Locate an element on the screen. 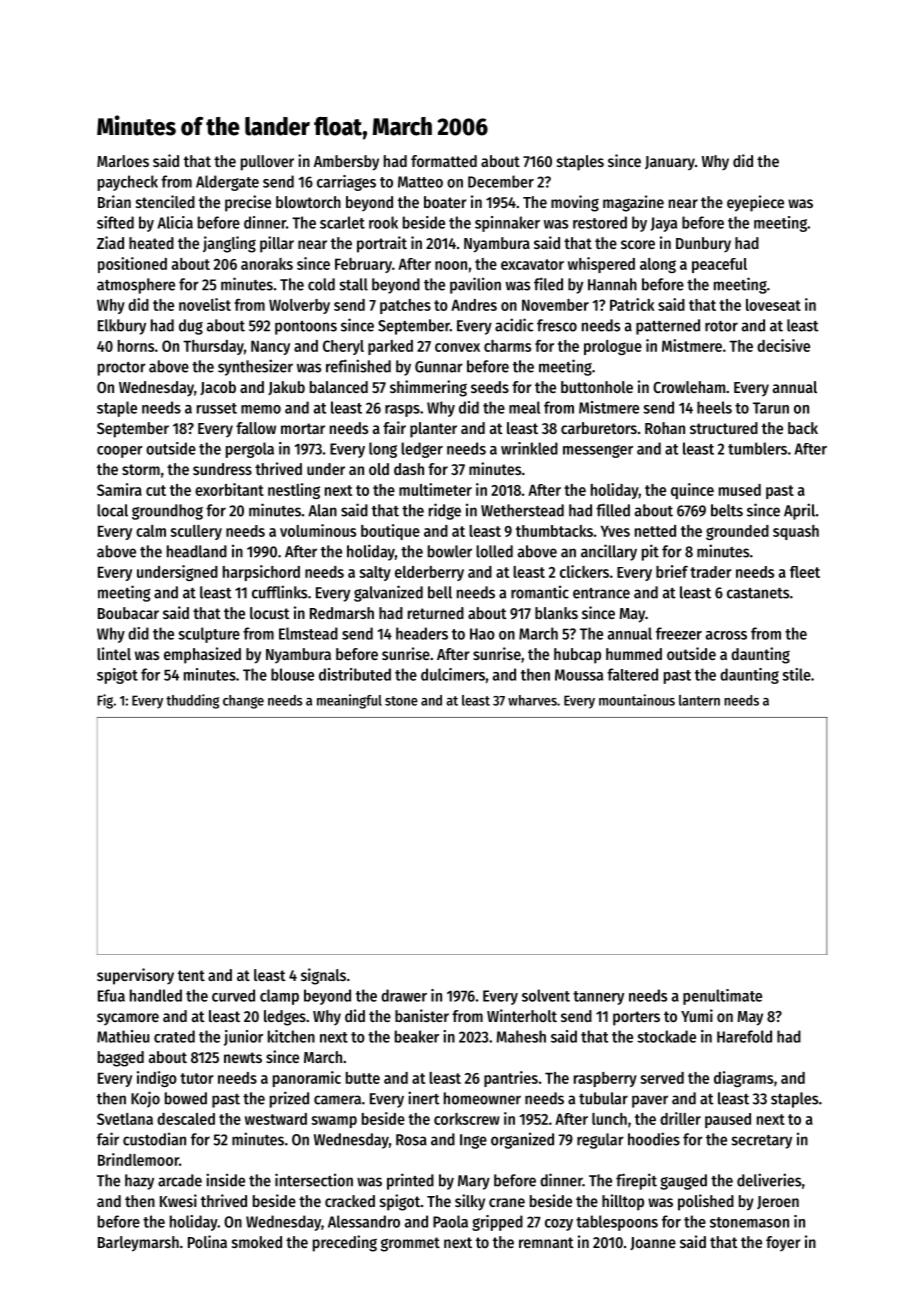  inside is located at coordinates (225, 1180).
